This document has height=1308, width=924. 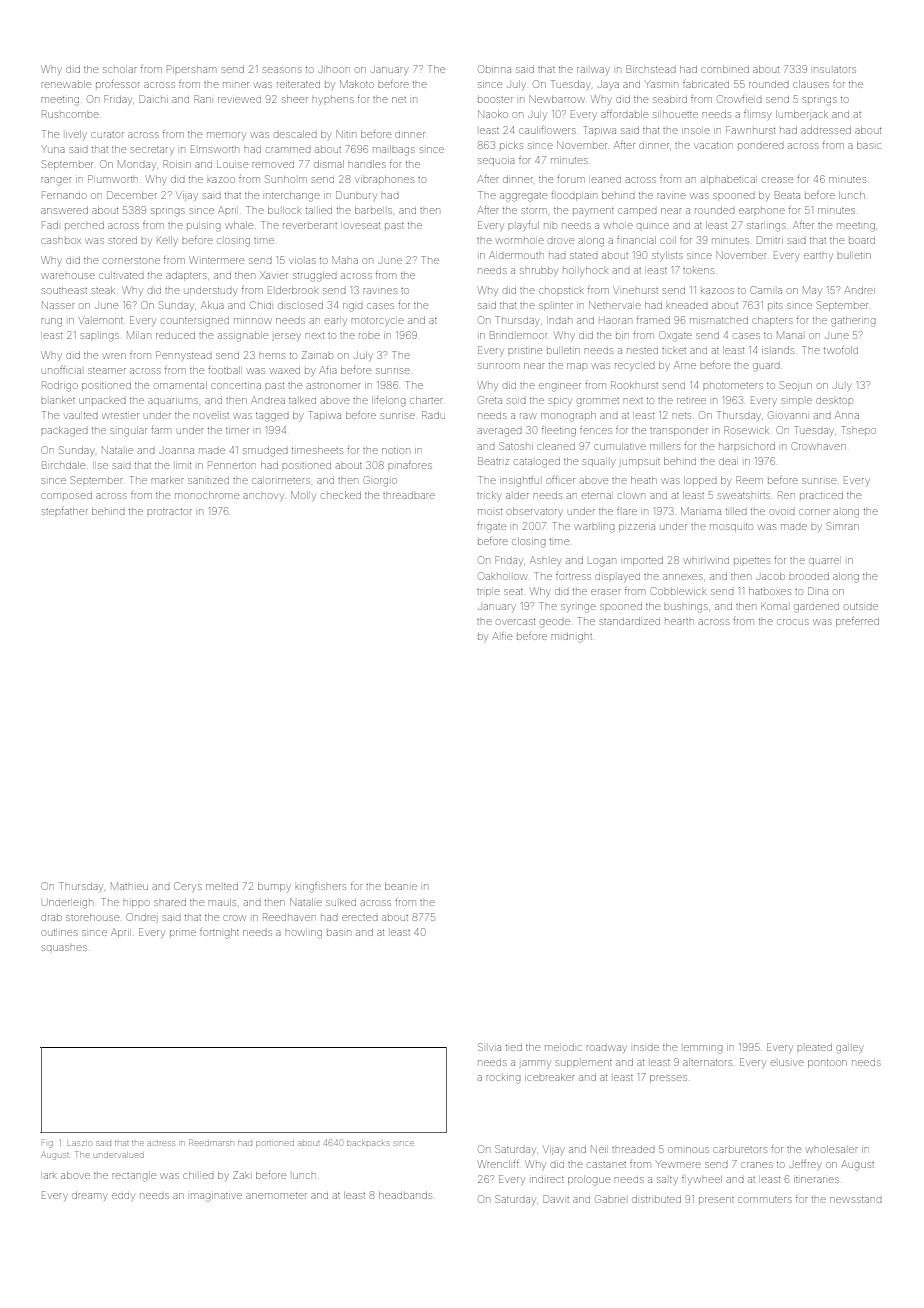 What do you see at coordinates (401, 886) in the document?
I see `beanie` at bounding box center [401, 886].
